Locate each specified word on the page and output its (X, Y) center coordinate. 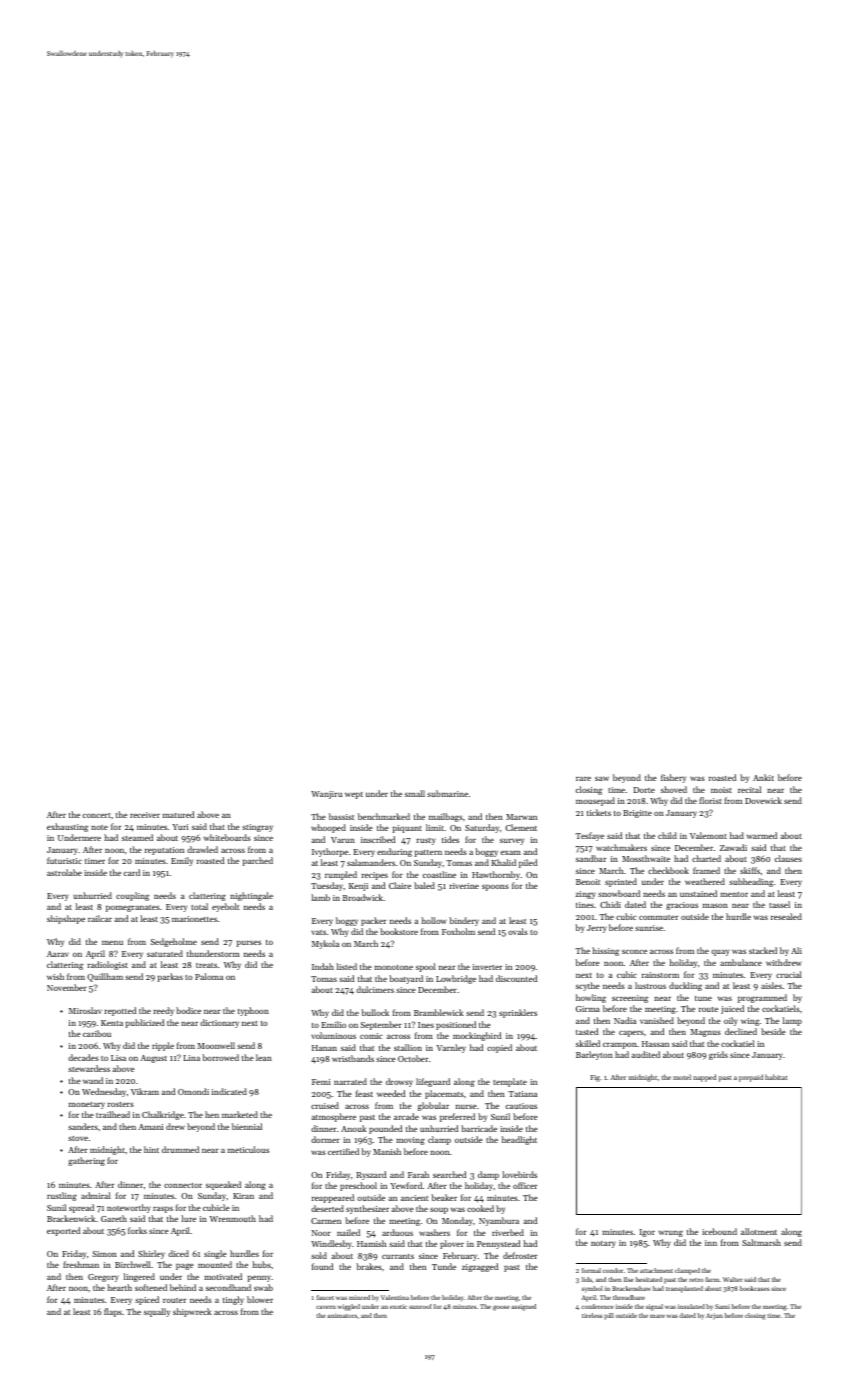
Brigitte (637, 814)
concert (97, 815)
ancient (414, 1198)
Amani (151, 1127)
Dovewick (763, 800)
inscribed (378, 839)
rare (583, 779)
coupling (133, 896)
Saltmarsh (761, 1242)
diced (178, 1253)
